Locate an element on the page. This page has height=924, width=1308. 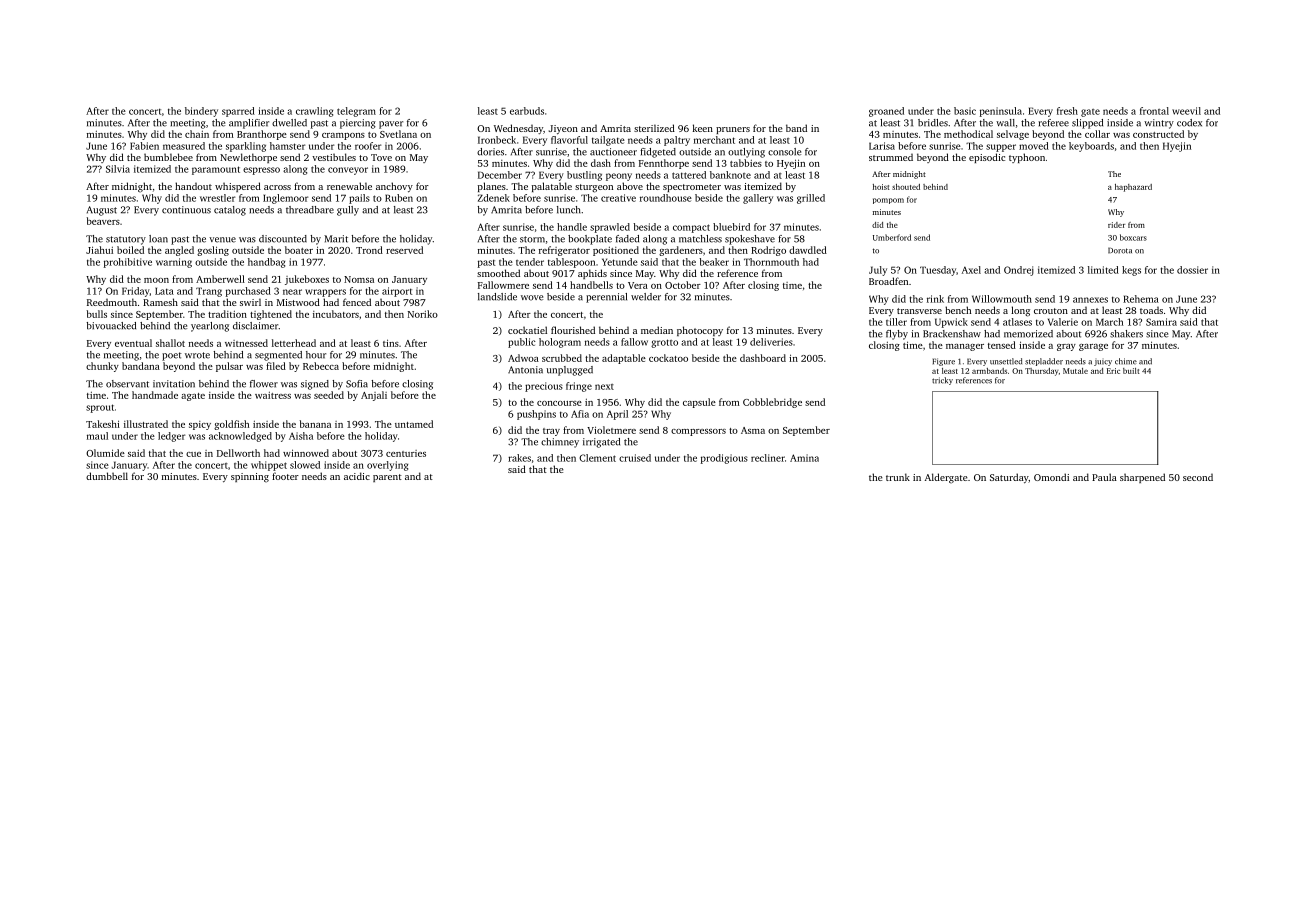
earbuds is located at coordinates (527, 111).
